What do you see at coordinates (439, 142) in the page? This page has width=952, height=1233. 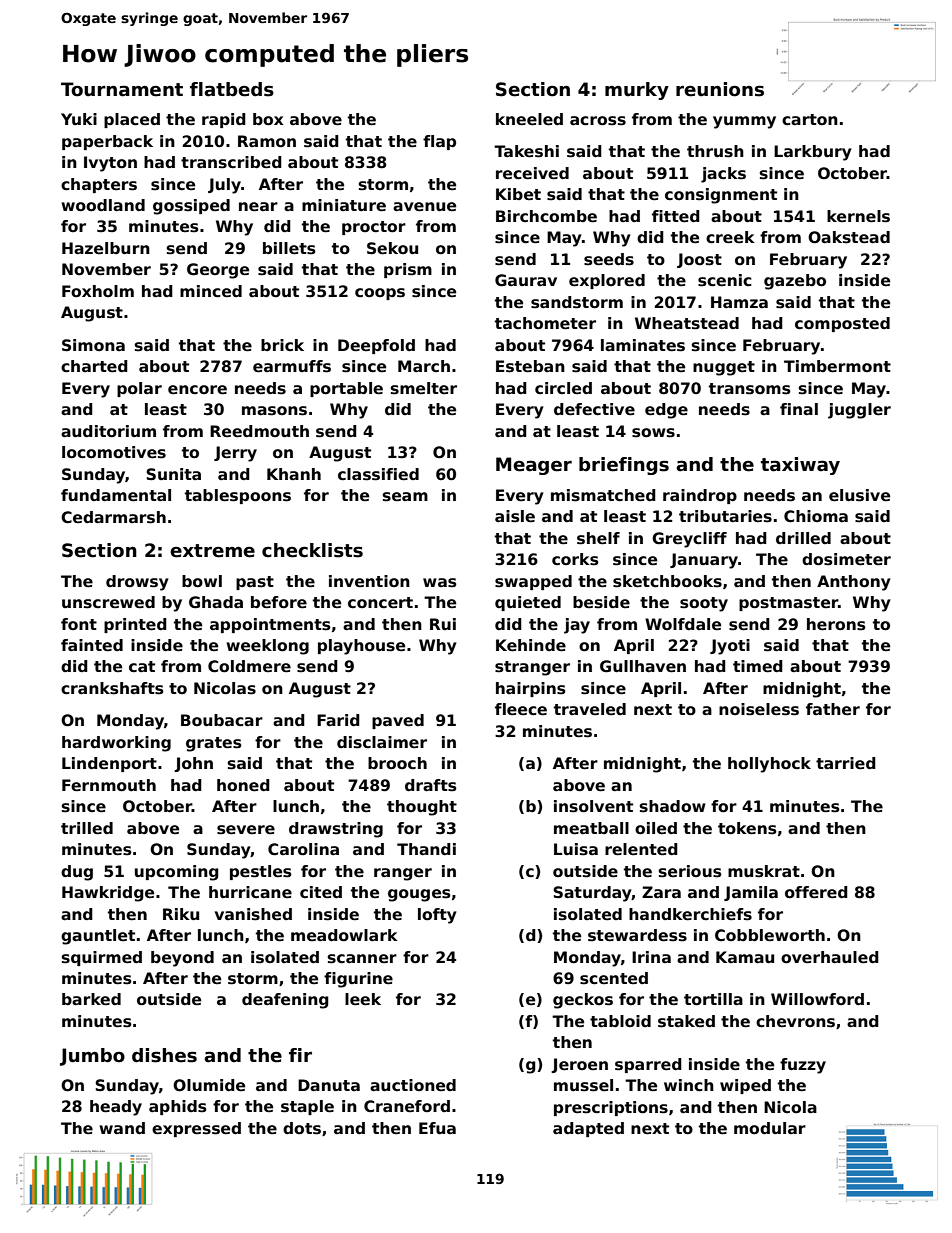 I see `flap` at bounding box center [439, 142].
